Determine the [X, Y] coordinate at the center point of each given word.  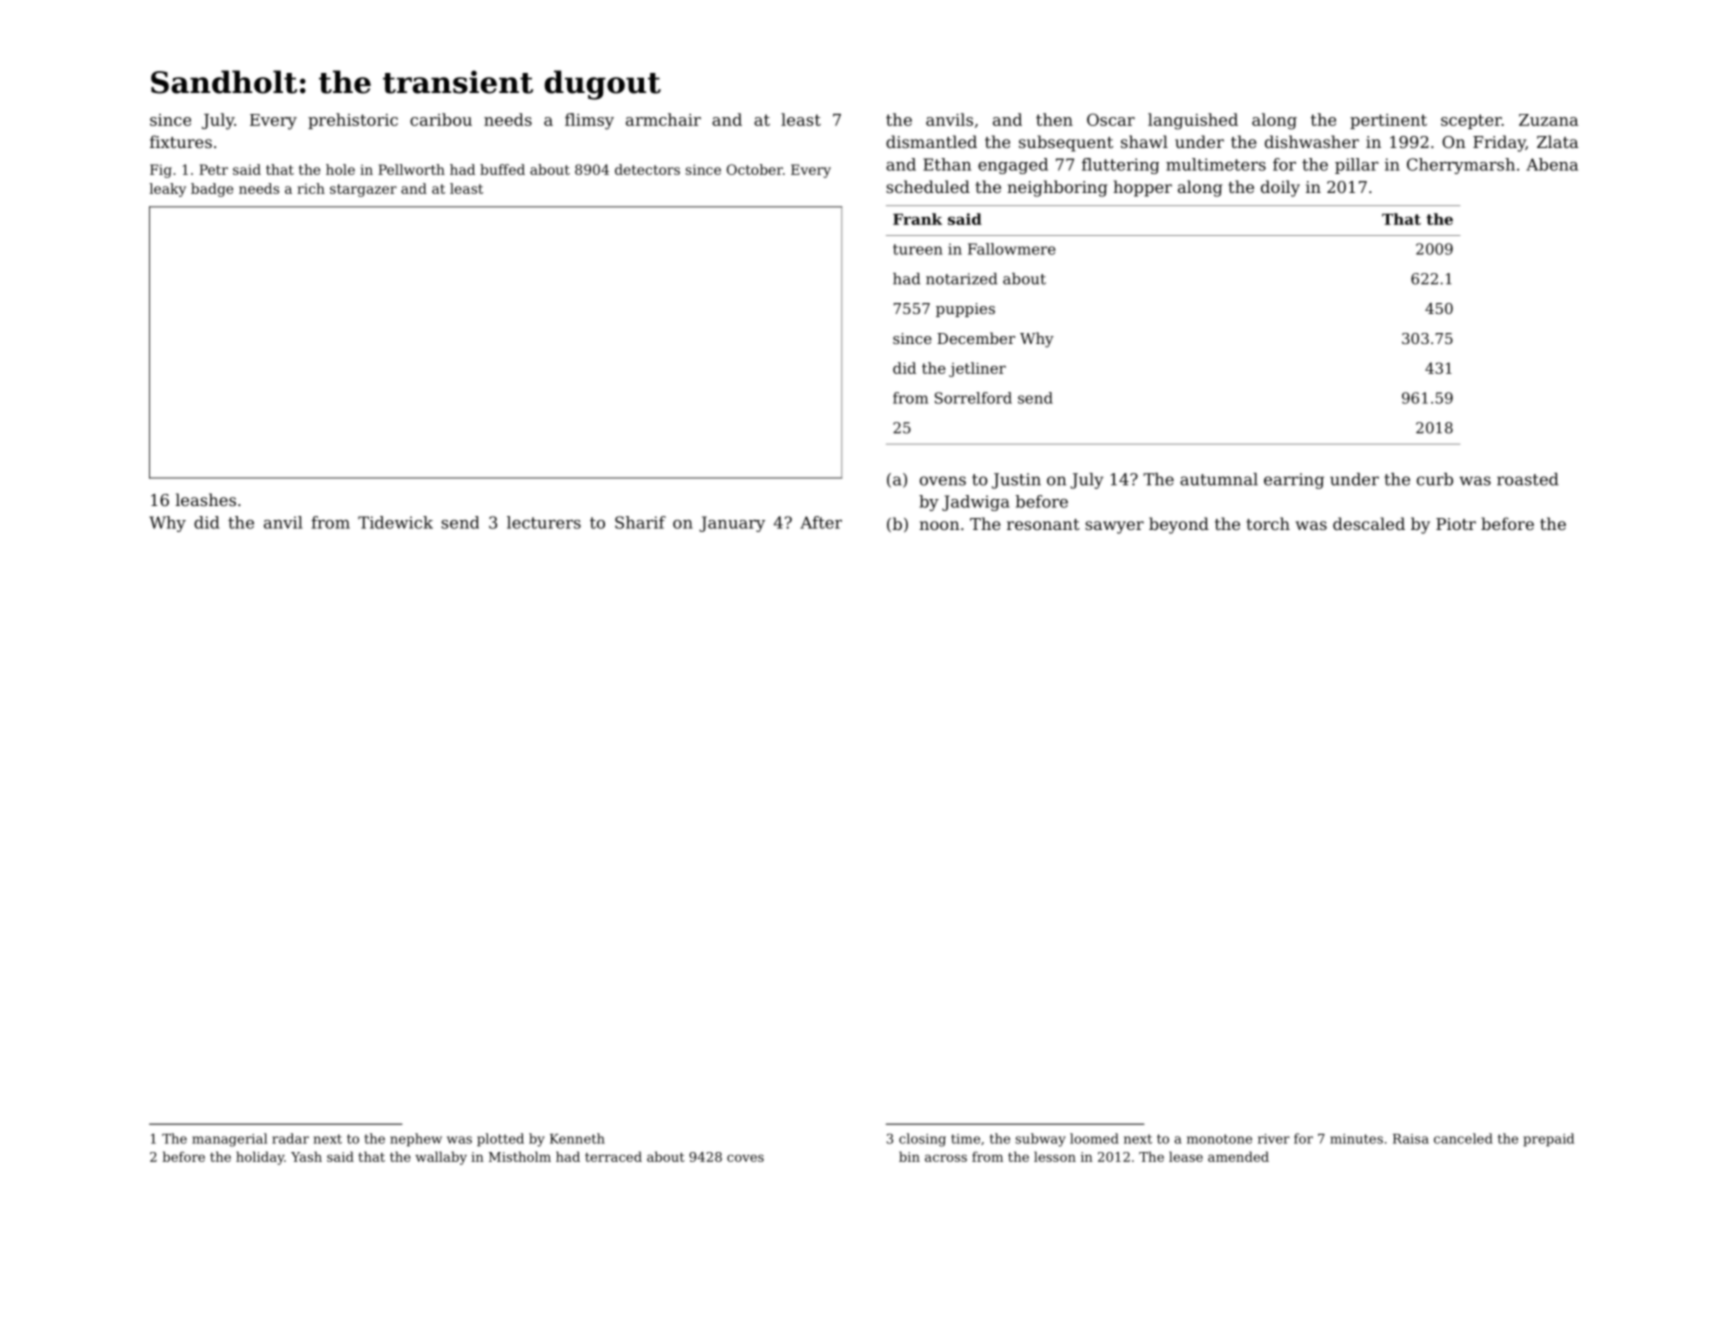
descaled [1369, 523]
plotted [500, 1140]
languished [1193, 121]
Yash [306, 1156]
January [732, 524]
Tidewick [395, 522]
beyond [1179, 525]
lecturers [544, 522]
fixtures [181, 141]
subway [1040, 1140]
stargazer [363, 190]
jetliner [977, 369]
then [1054, 119]
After [821, 522]
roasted [1528, 479]
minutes [1356, 1139]
